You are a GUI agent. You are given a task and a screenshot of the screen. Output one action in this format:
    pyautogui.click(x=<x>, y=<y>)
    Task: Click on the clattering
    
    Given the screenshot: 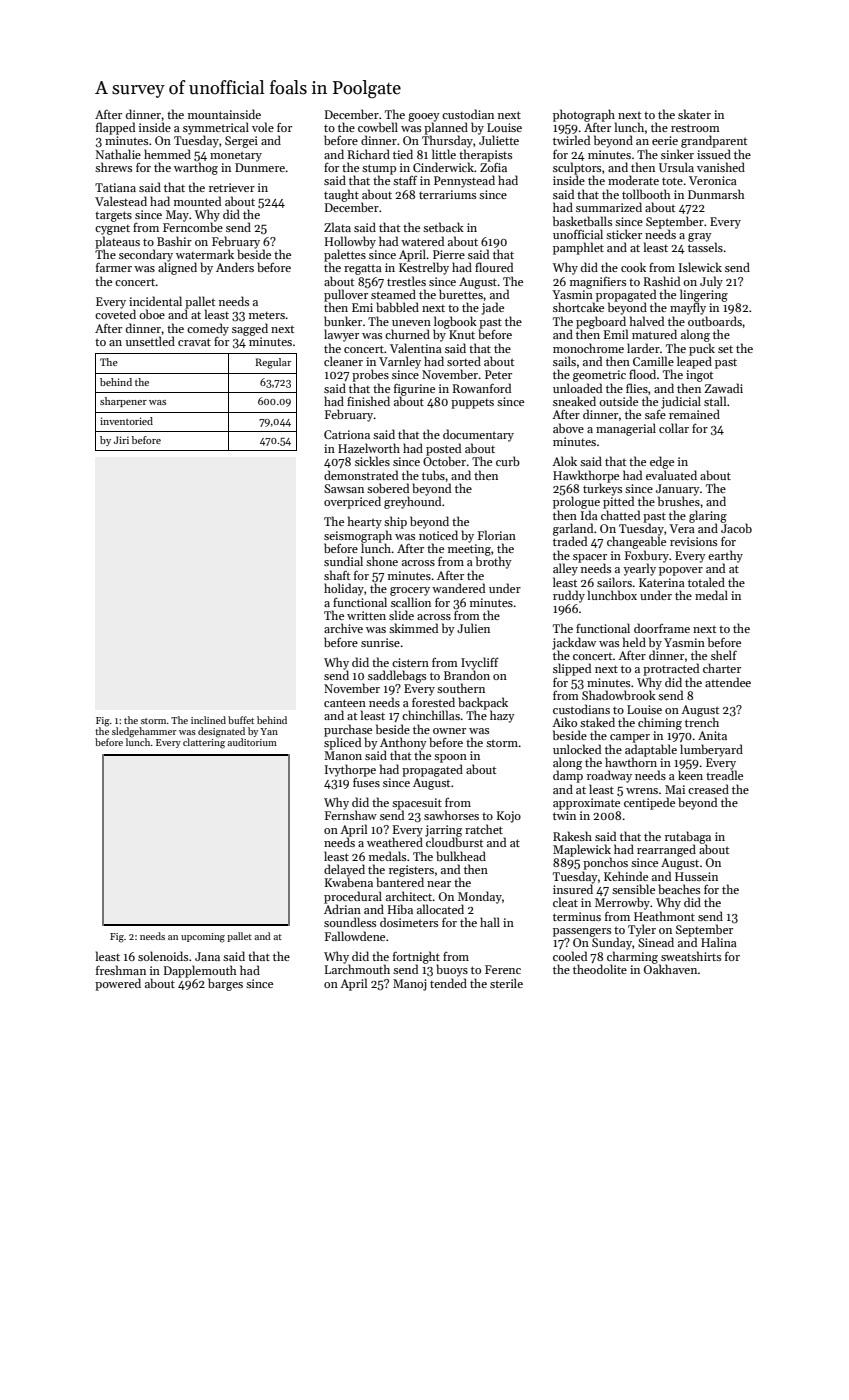 What is the action you would take?
    pyautogui.click(x=204, y=743)
